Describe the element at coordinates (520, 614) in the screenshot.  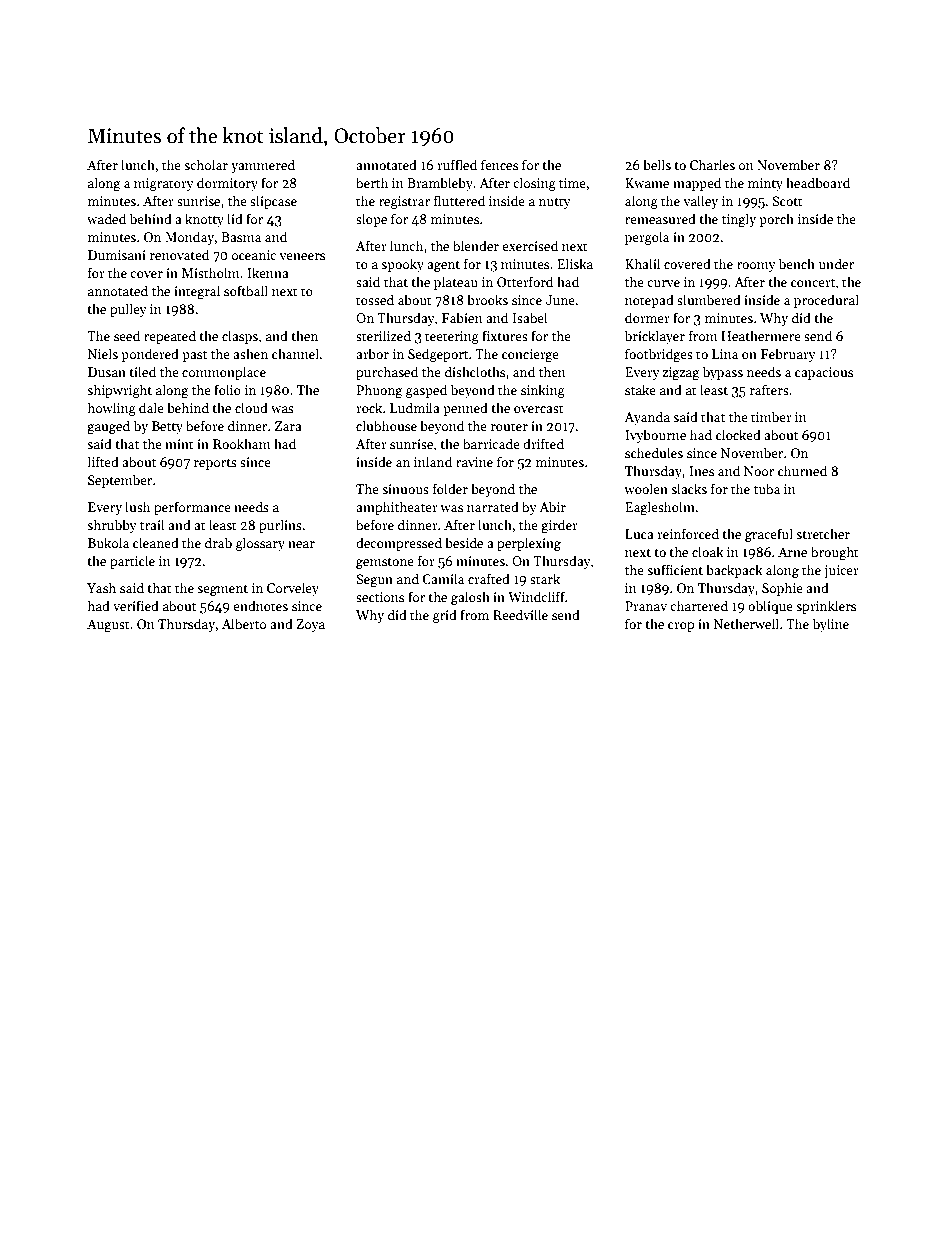
I see `Reedville` at that location.
